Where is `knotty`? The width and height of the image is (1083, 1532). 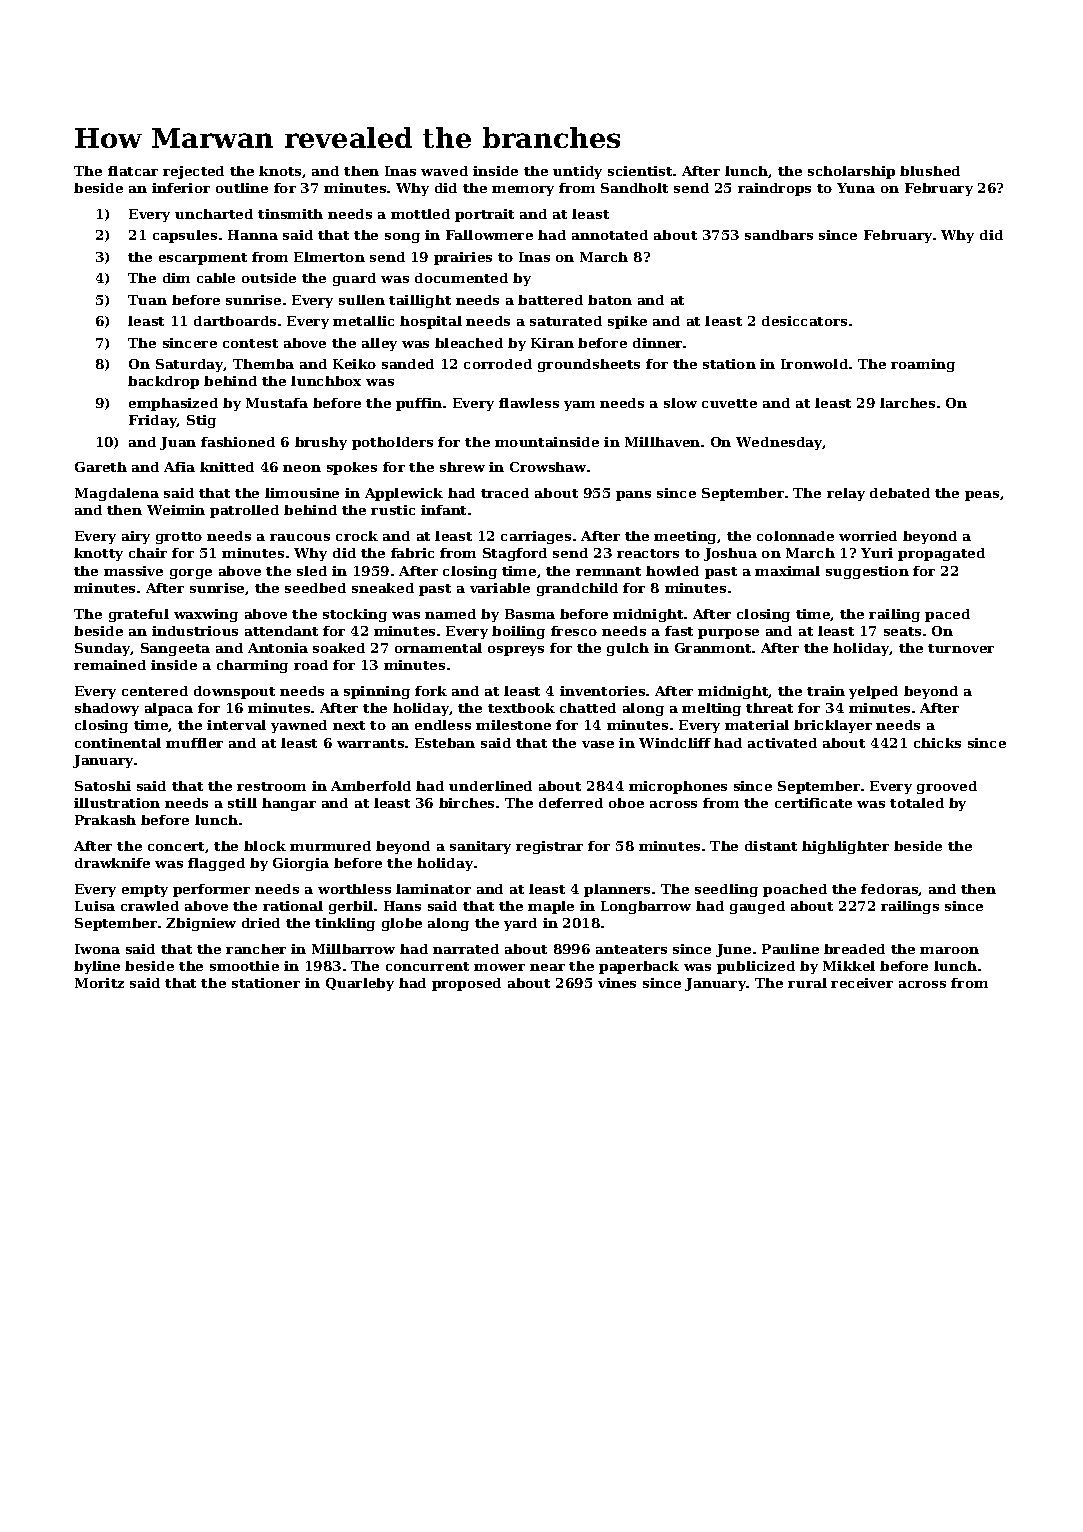 knotty is located at coordinates (98, 554).
